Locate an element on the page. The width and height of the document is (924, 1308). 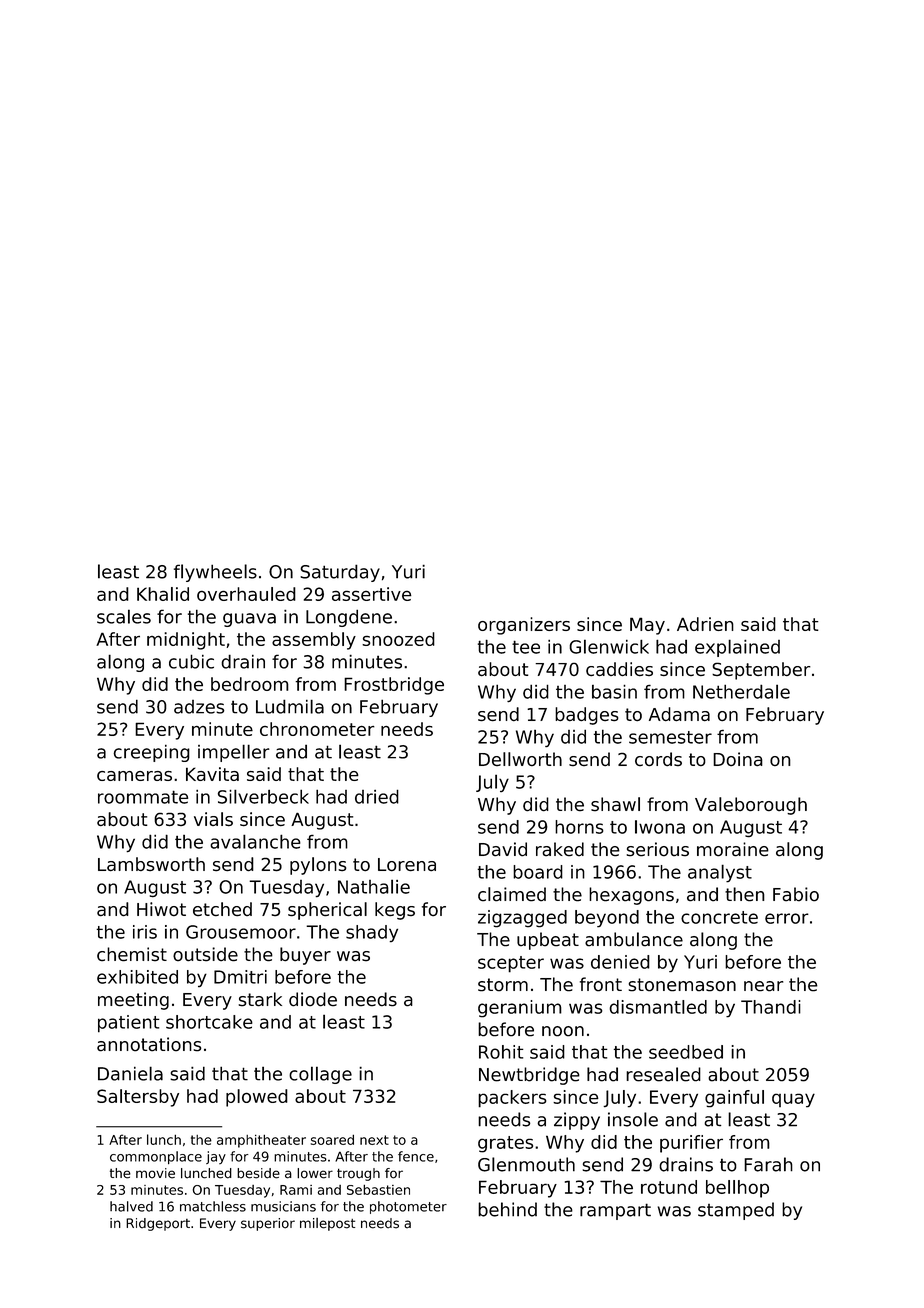
Iwona is located at coordinates (660, 827).
